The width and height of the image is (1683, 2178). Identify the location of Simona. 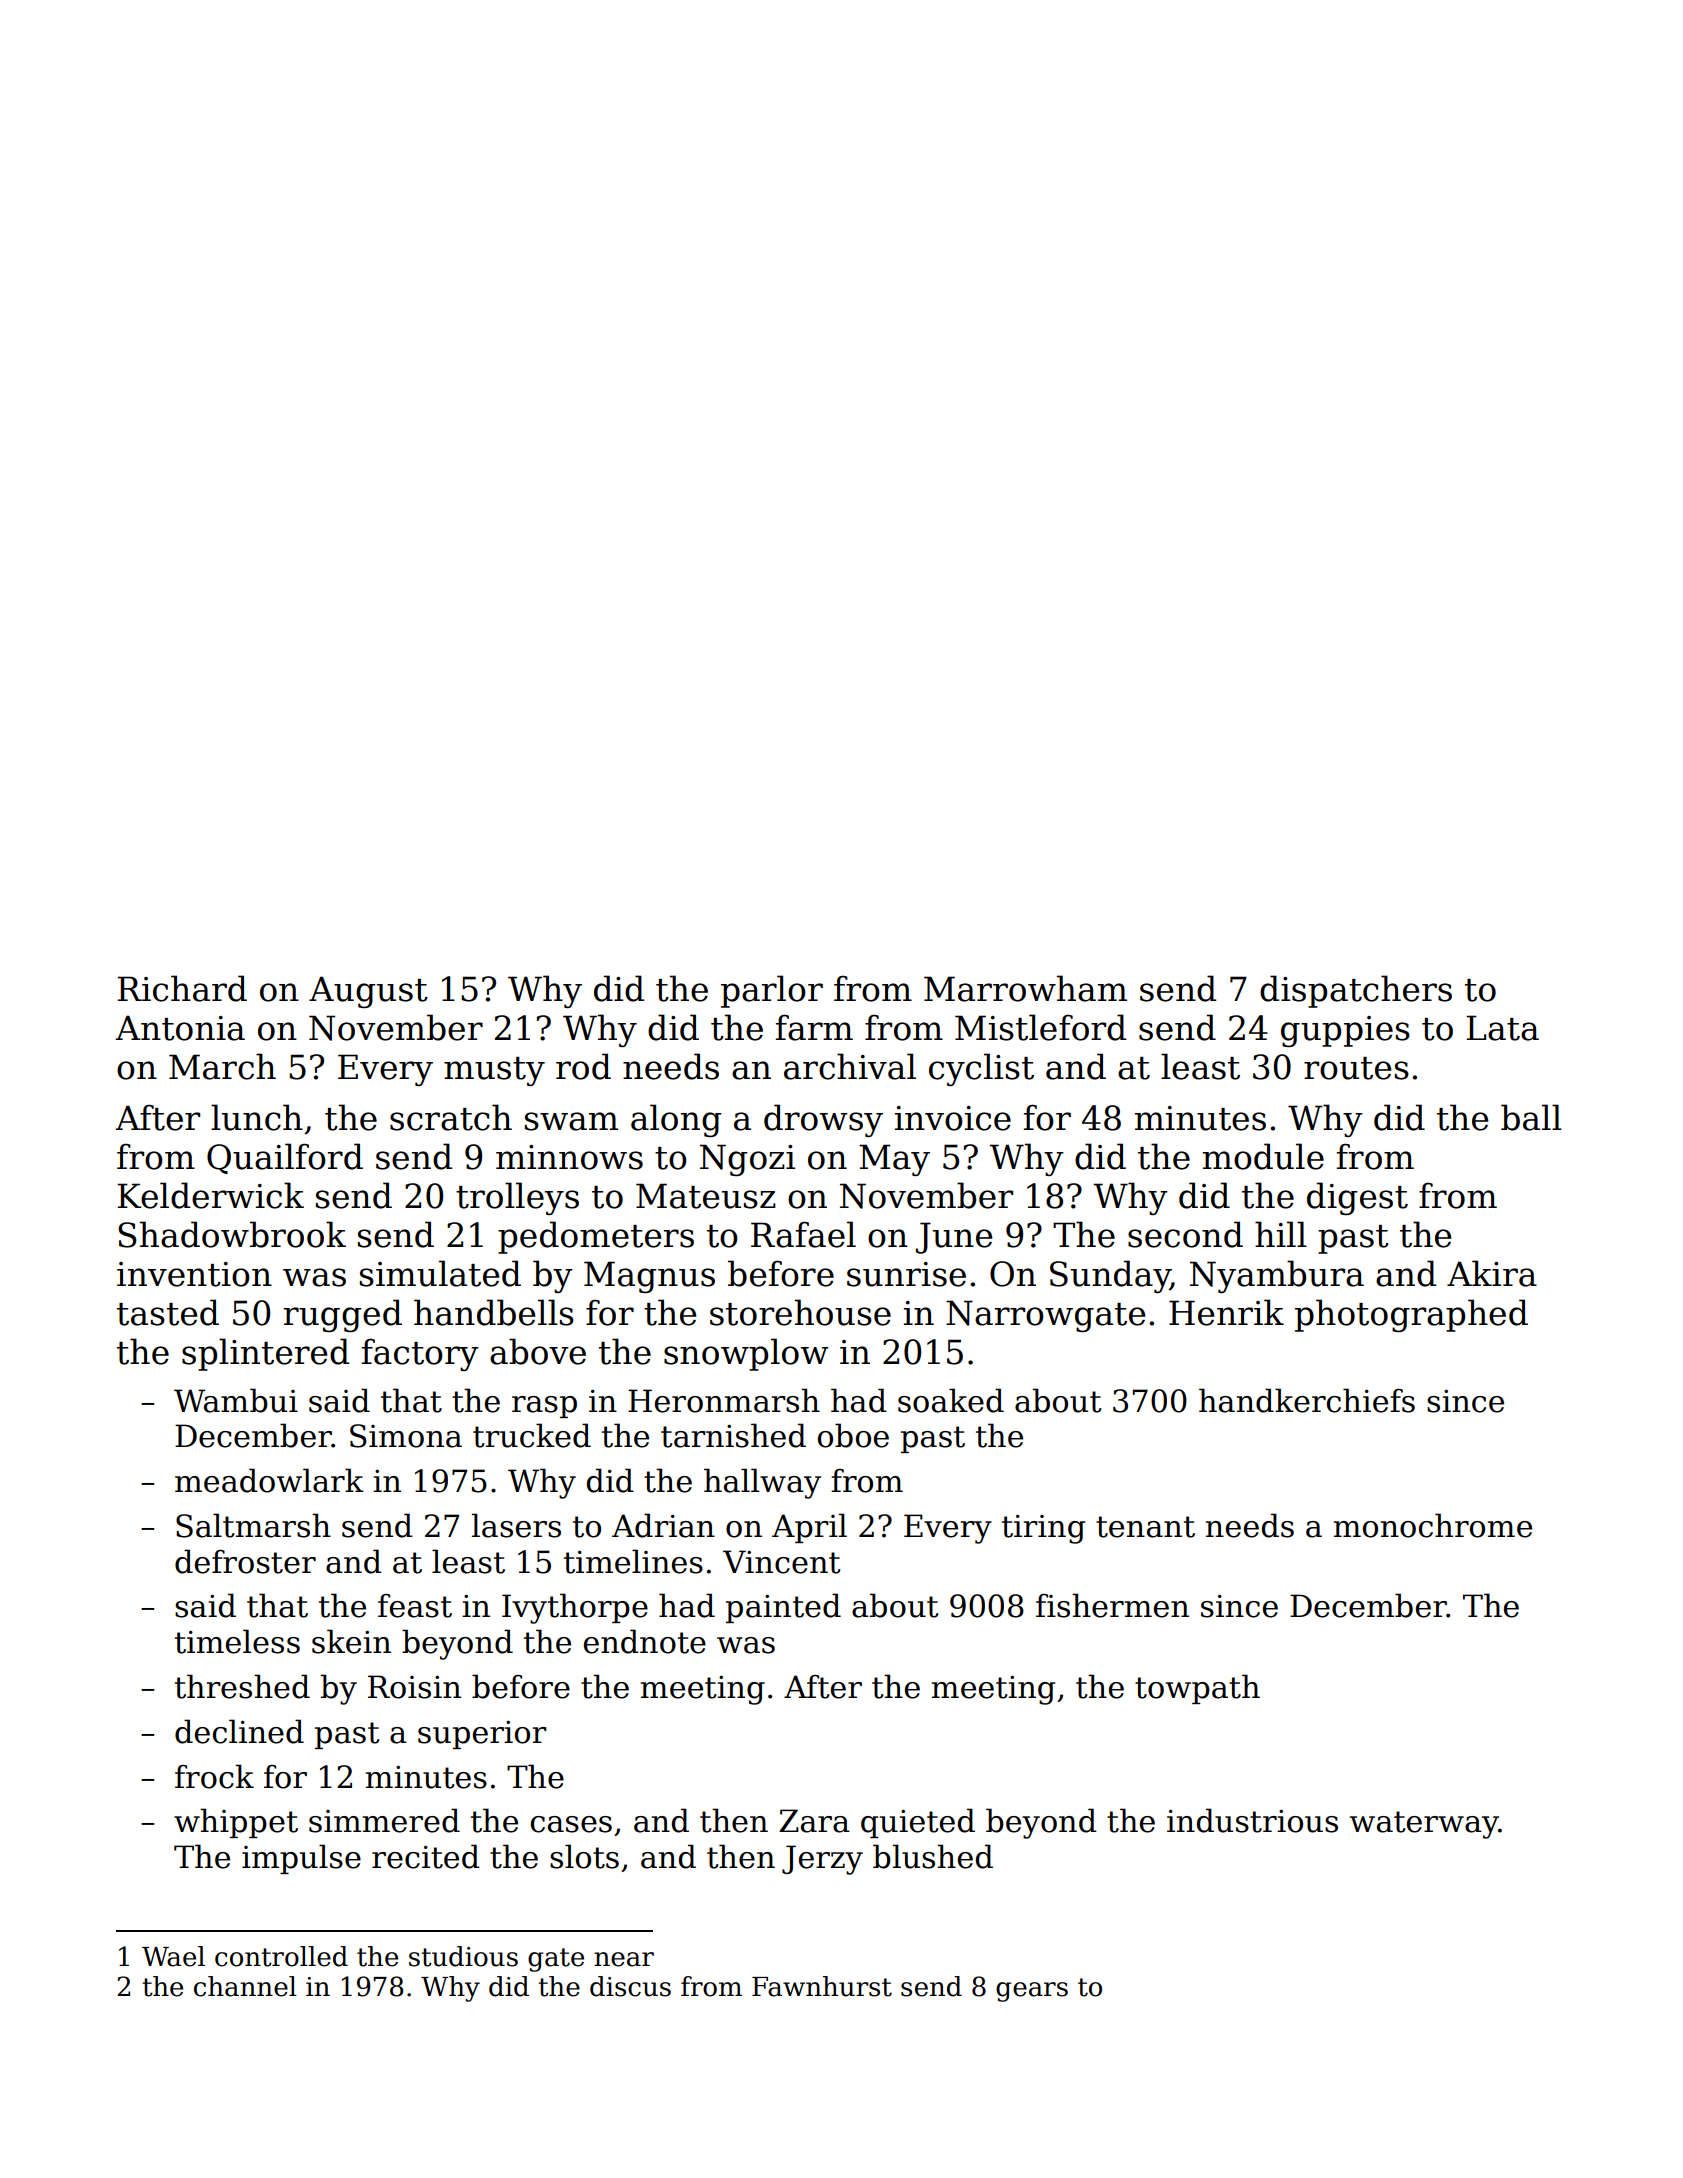
(406, 1436).
